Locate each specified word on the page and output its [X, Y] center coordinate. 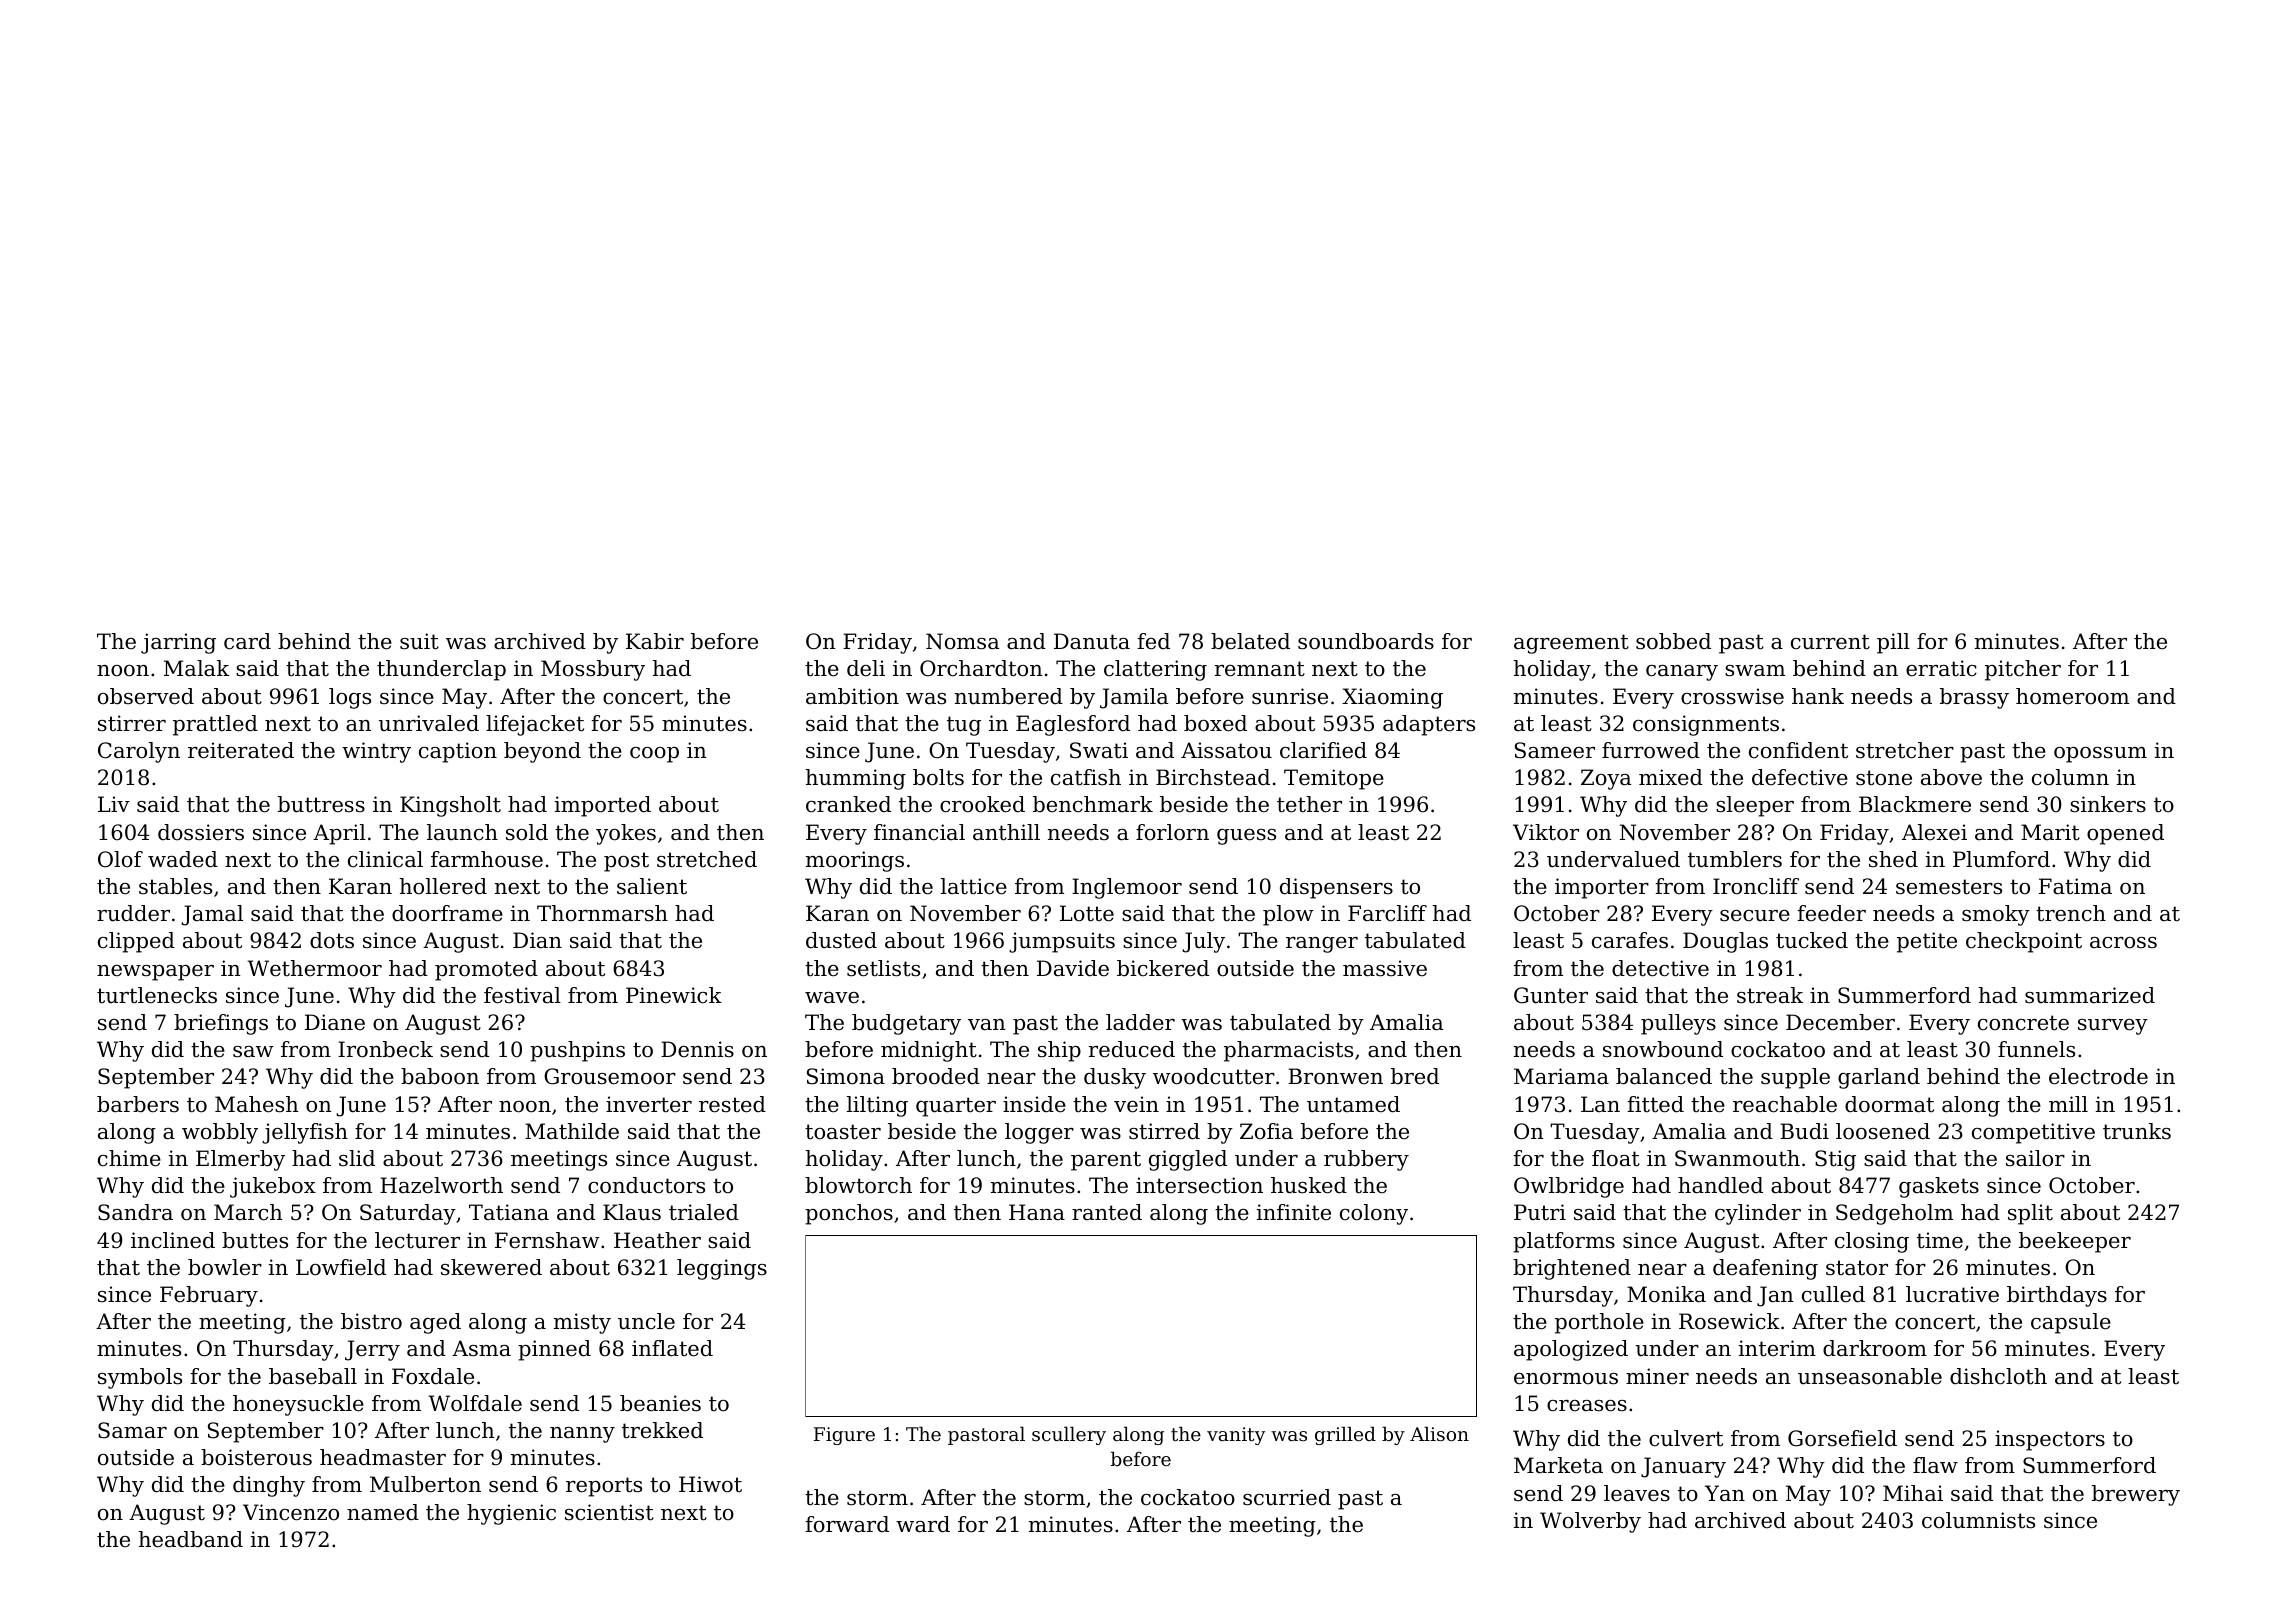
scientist [609, 1512]
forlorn [1172, 832]
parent [1106, 1161]
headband [191, 1539]
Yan [1725, 1493]
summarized [2090, 995]
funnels [2036, 1049]
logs [350, 698]
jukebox [273, 1187]
